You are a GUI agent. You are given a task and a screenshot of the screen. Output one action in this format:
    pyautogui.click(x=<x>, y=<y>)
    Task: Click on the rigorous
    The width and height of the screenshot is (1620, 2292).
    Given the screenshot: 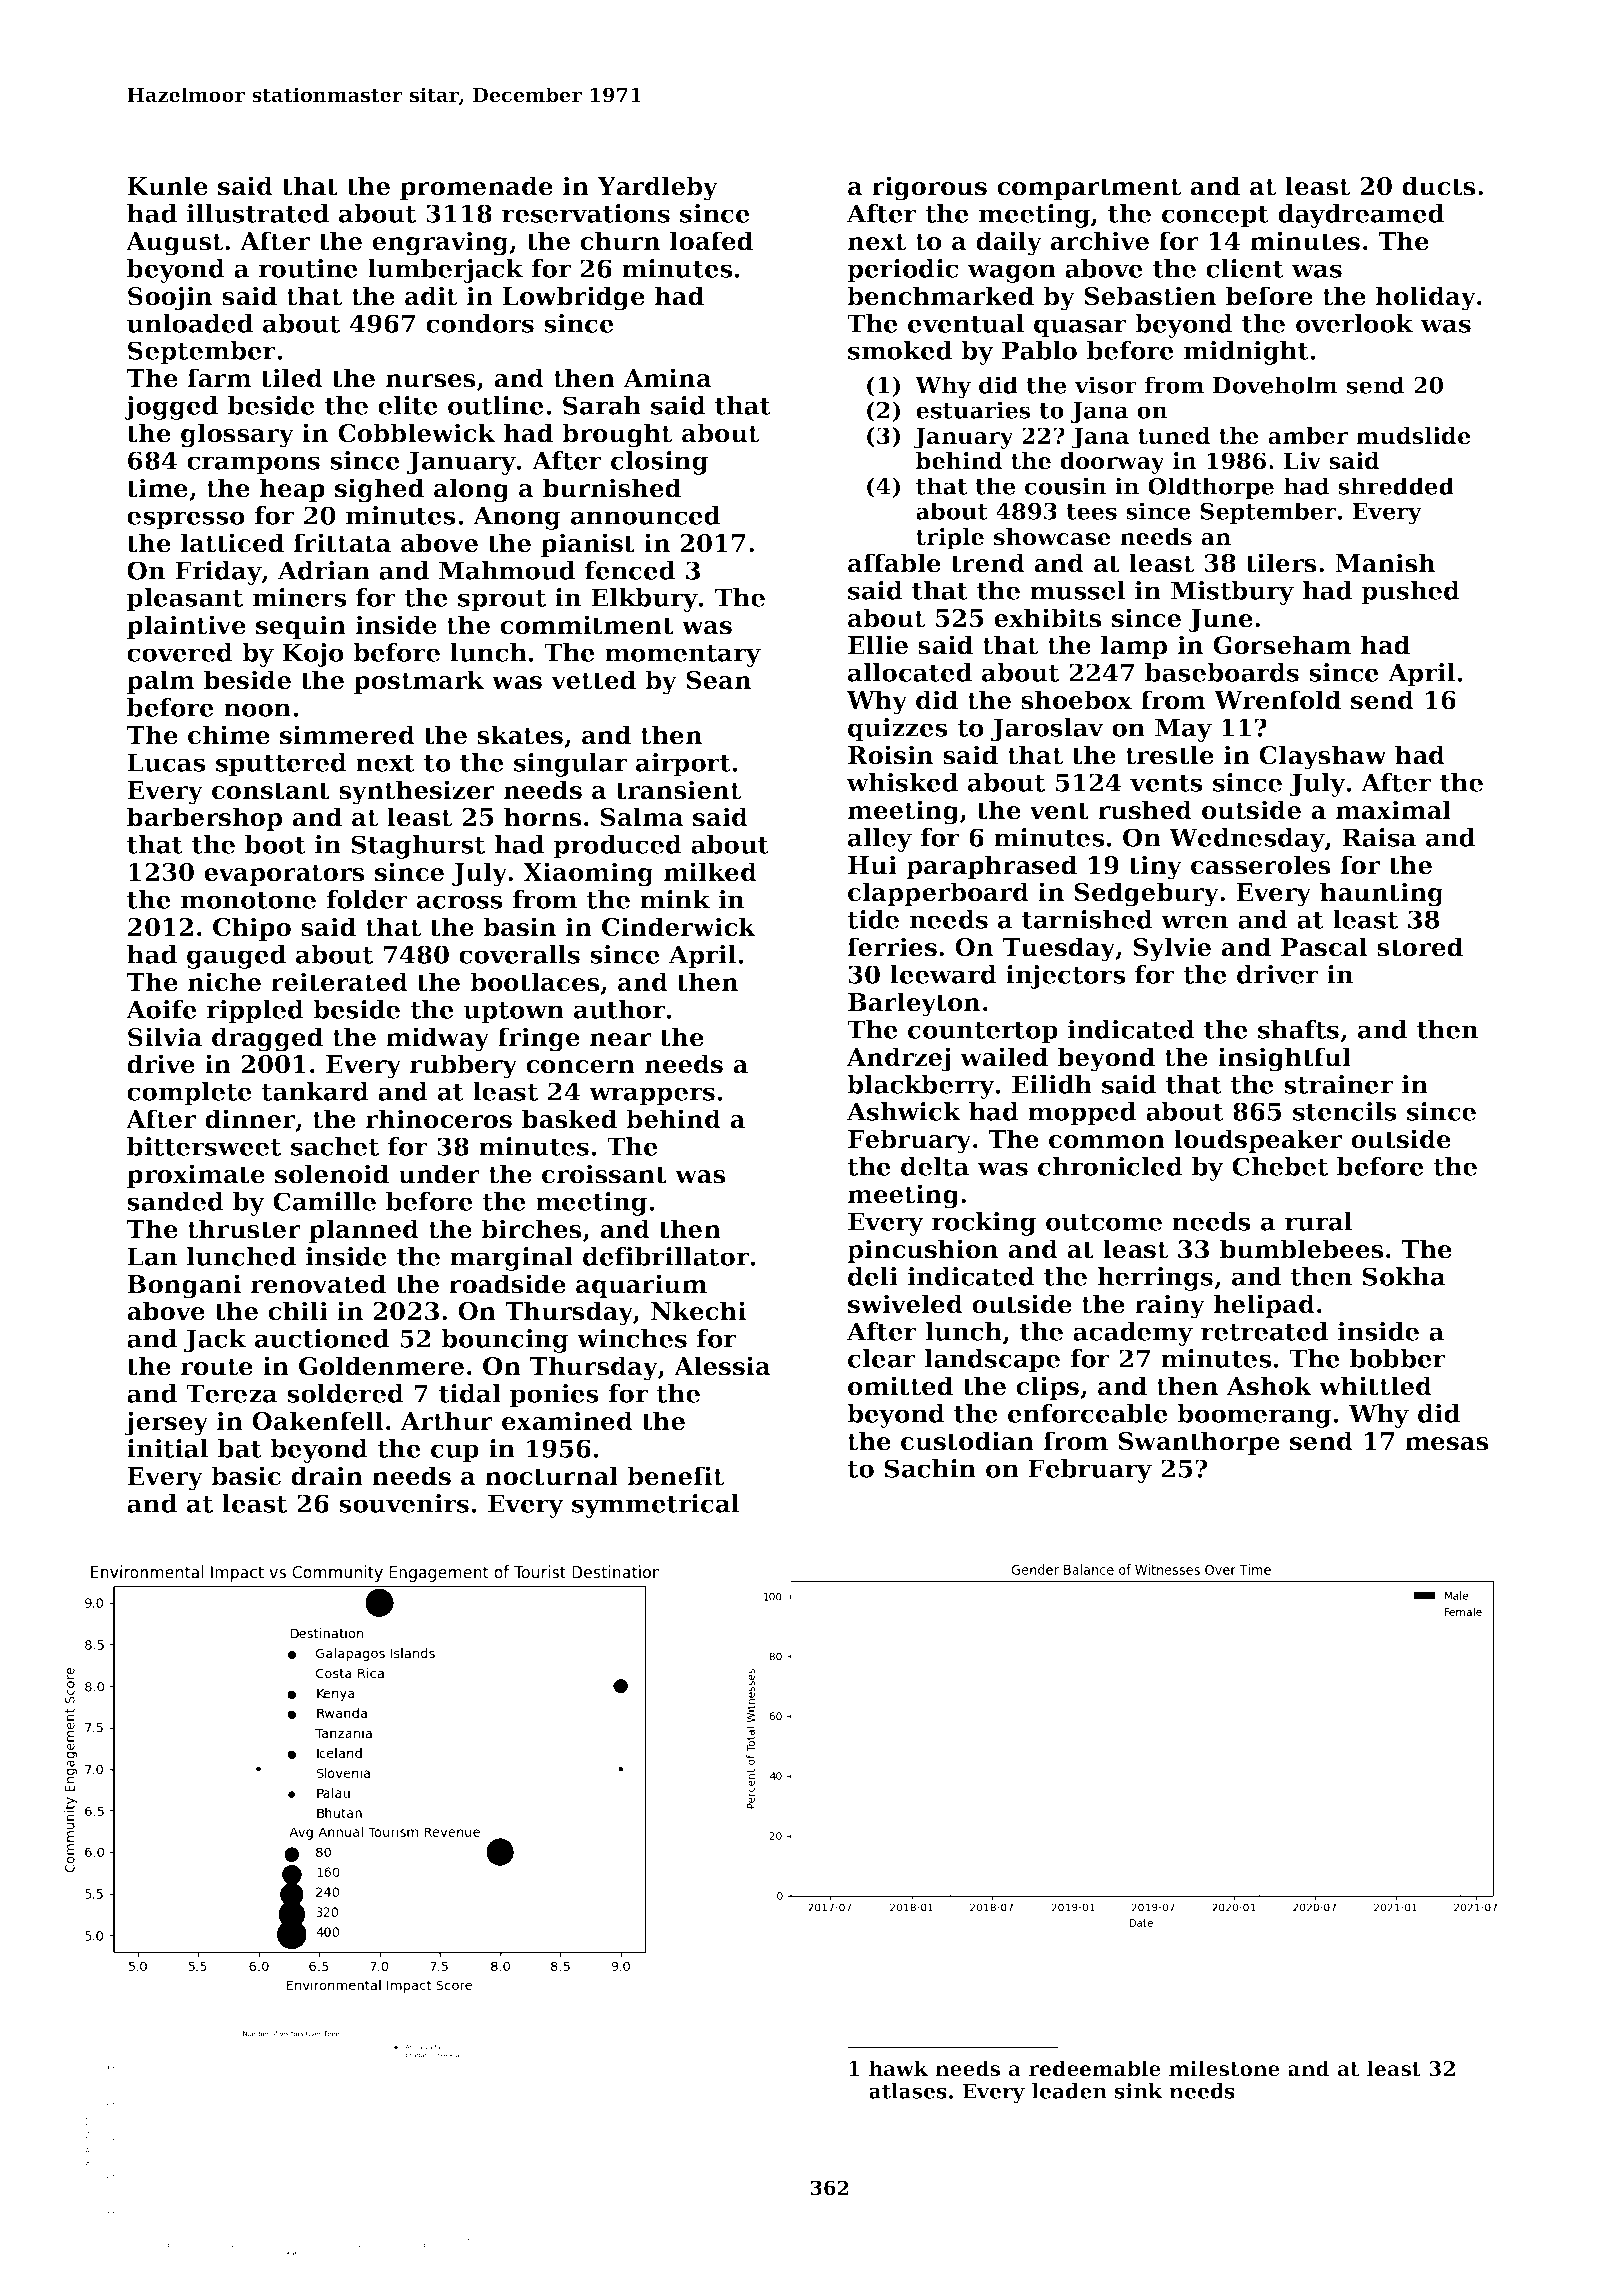 What is the action you would take?
    pyautogui.click(x=929, y=188)
